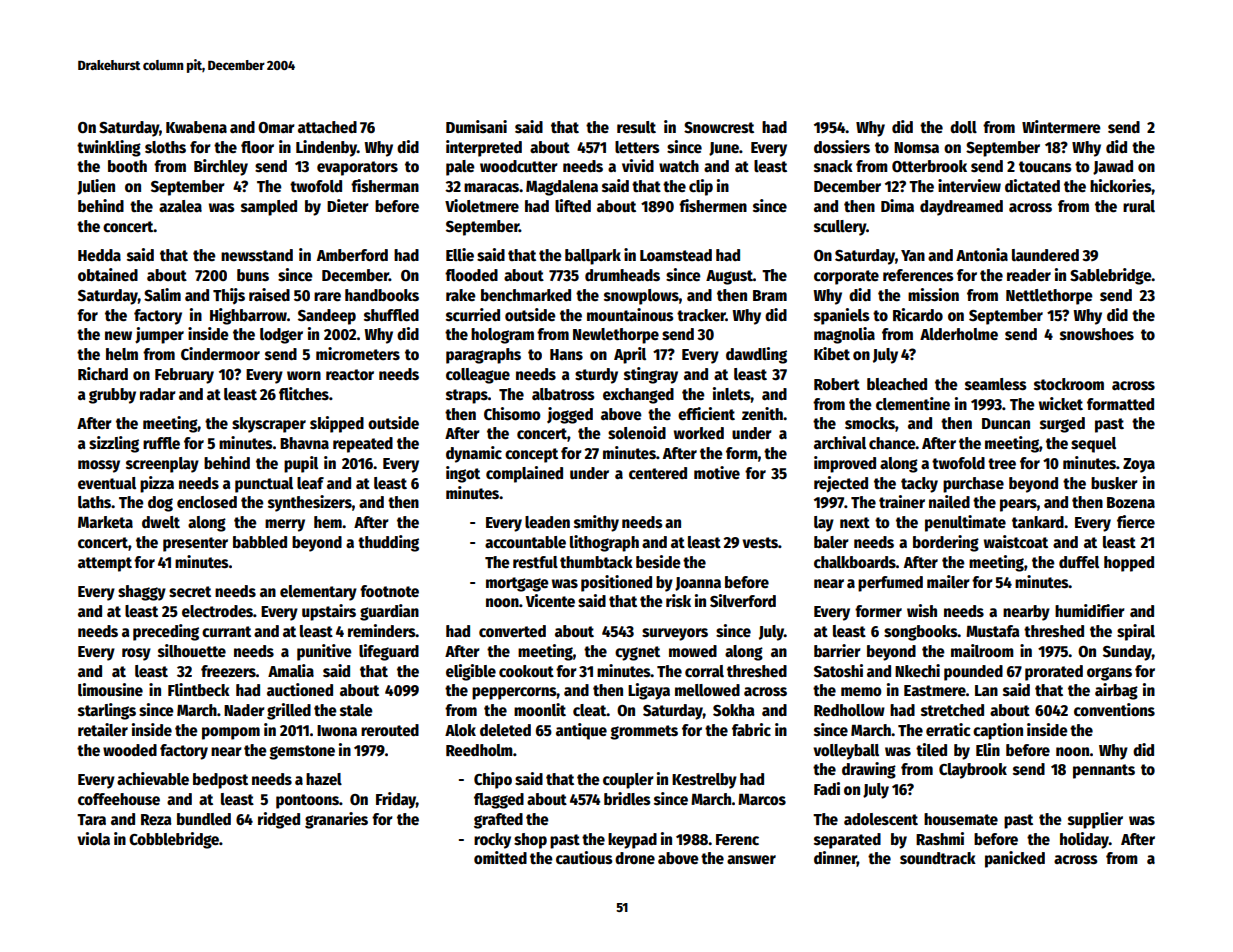 The height and width of the image is (952, 1233). What do you see at coordinates (526, 295) in the image?
I see `benchmarked` at bounding box center [526, 295].
